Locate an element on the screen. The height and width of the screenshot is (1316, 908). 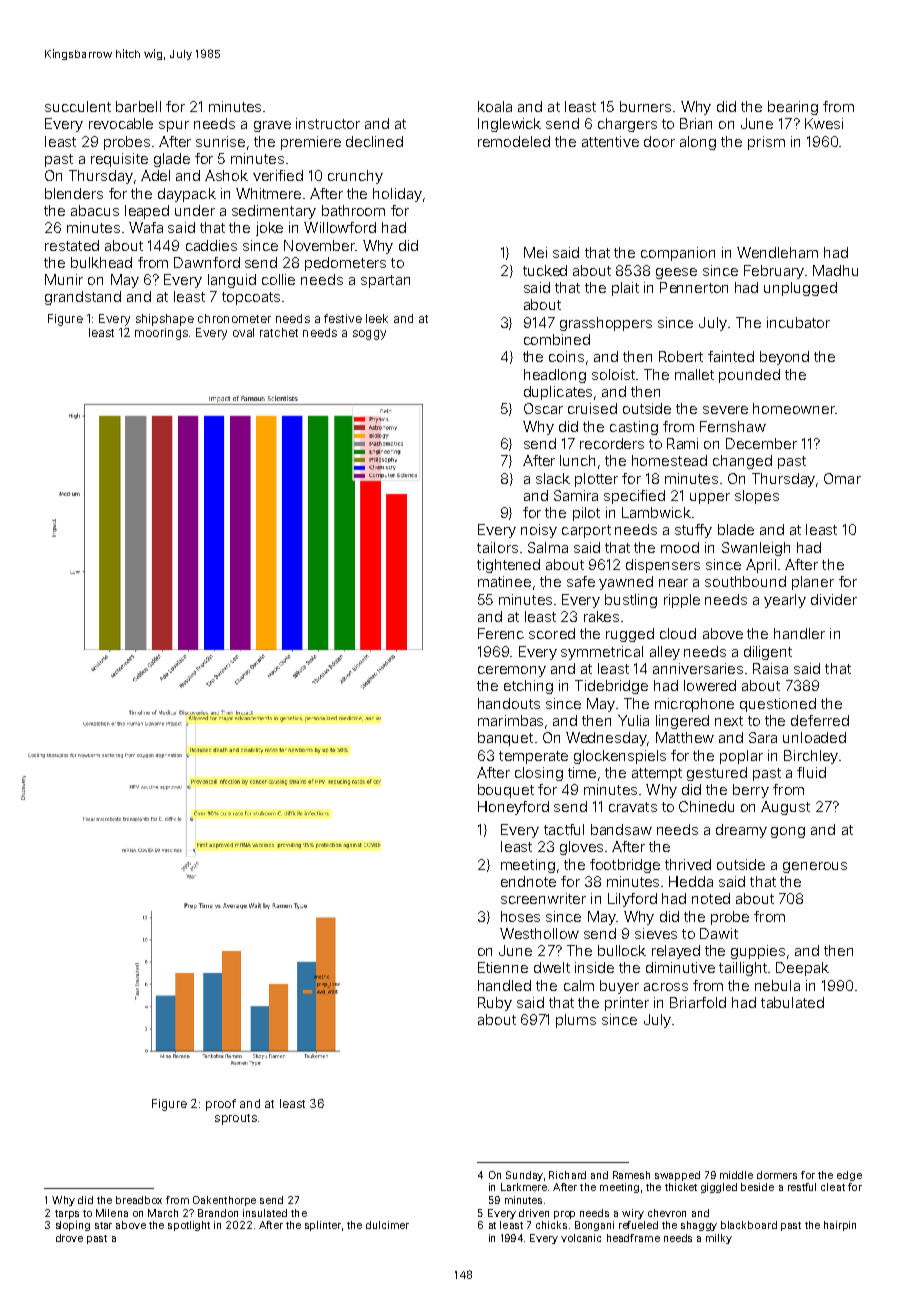
chevron is located at coordinates (667, 1213).
